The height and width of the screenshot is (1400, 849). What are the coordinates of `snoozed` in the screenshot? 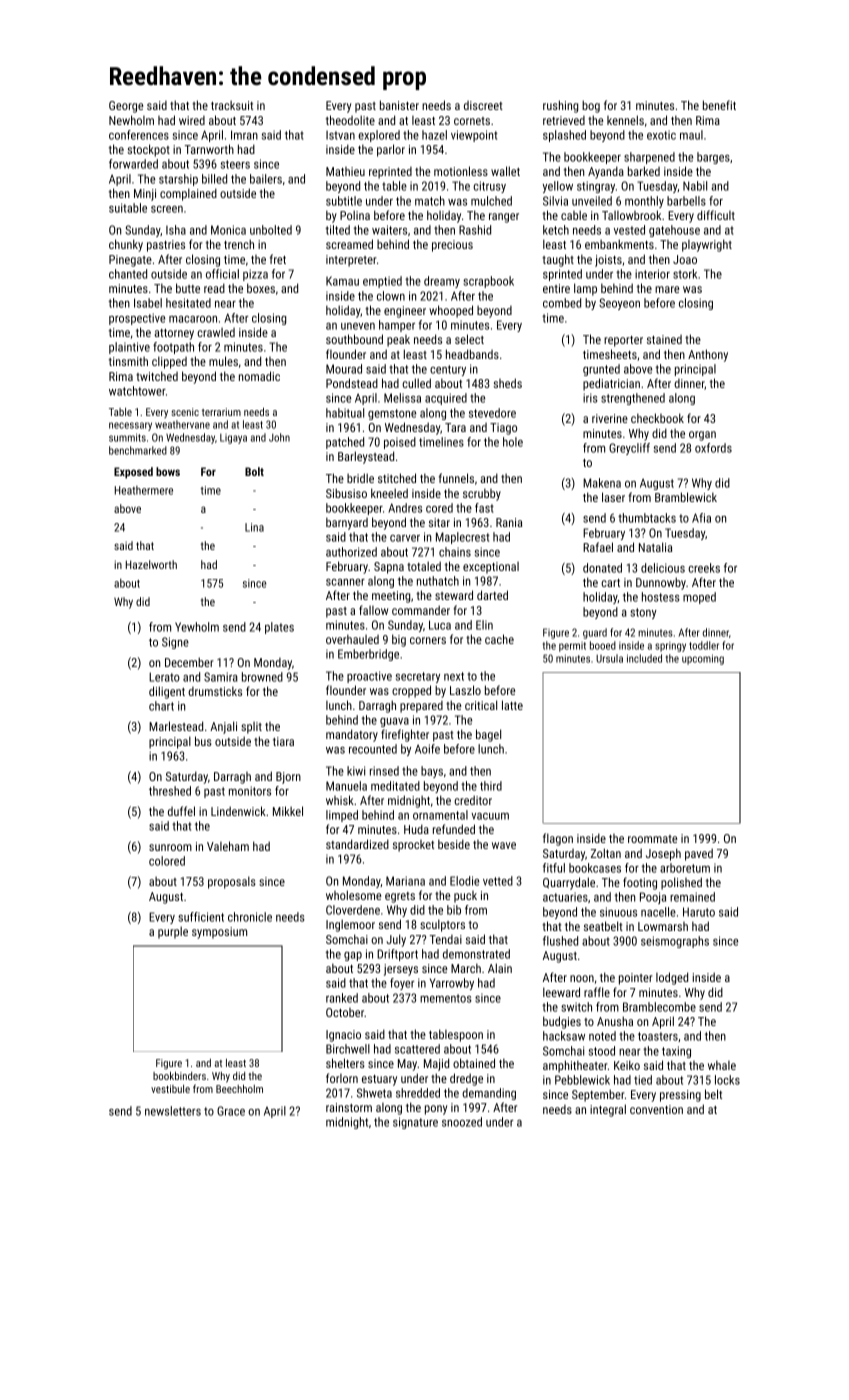 It's located at (462, 1122).
